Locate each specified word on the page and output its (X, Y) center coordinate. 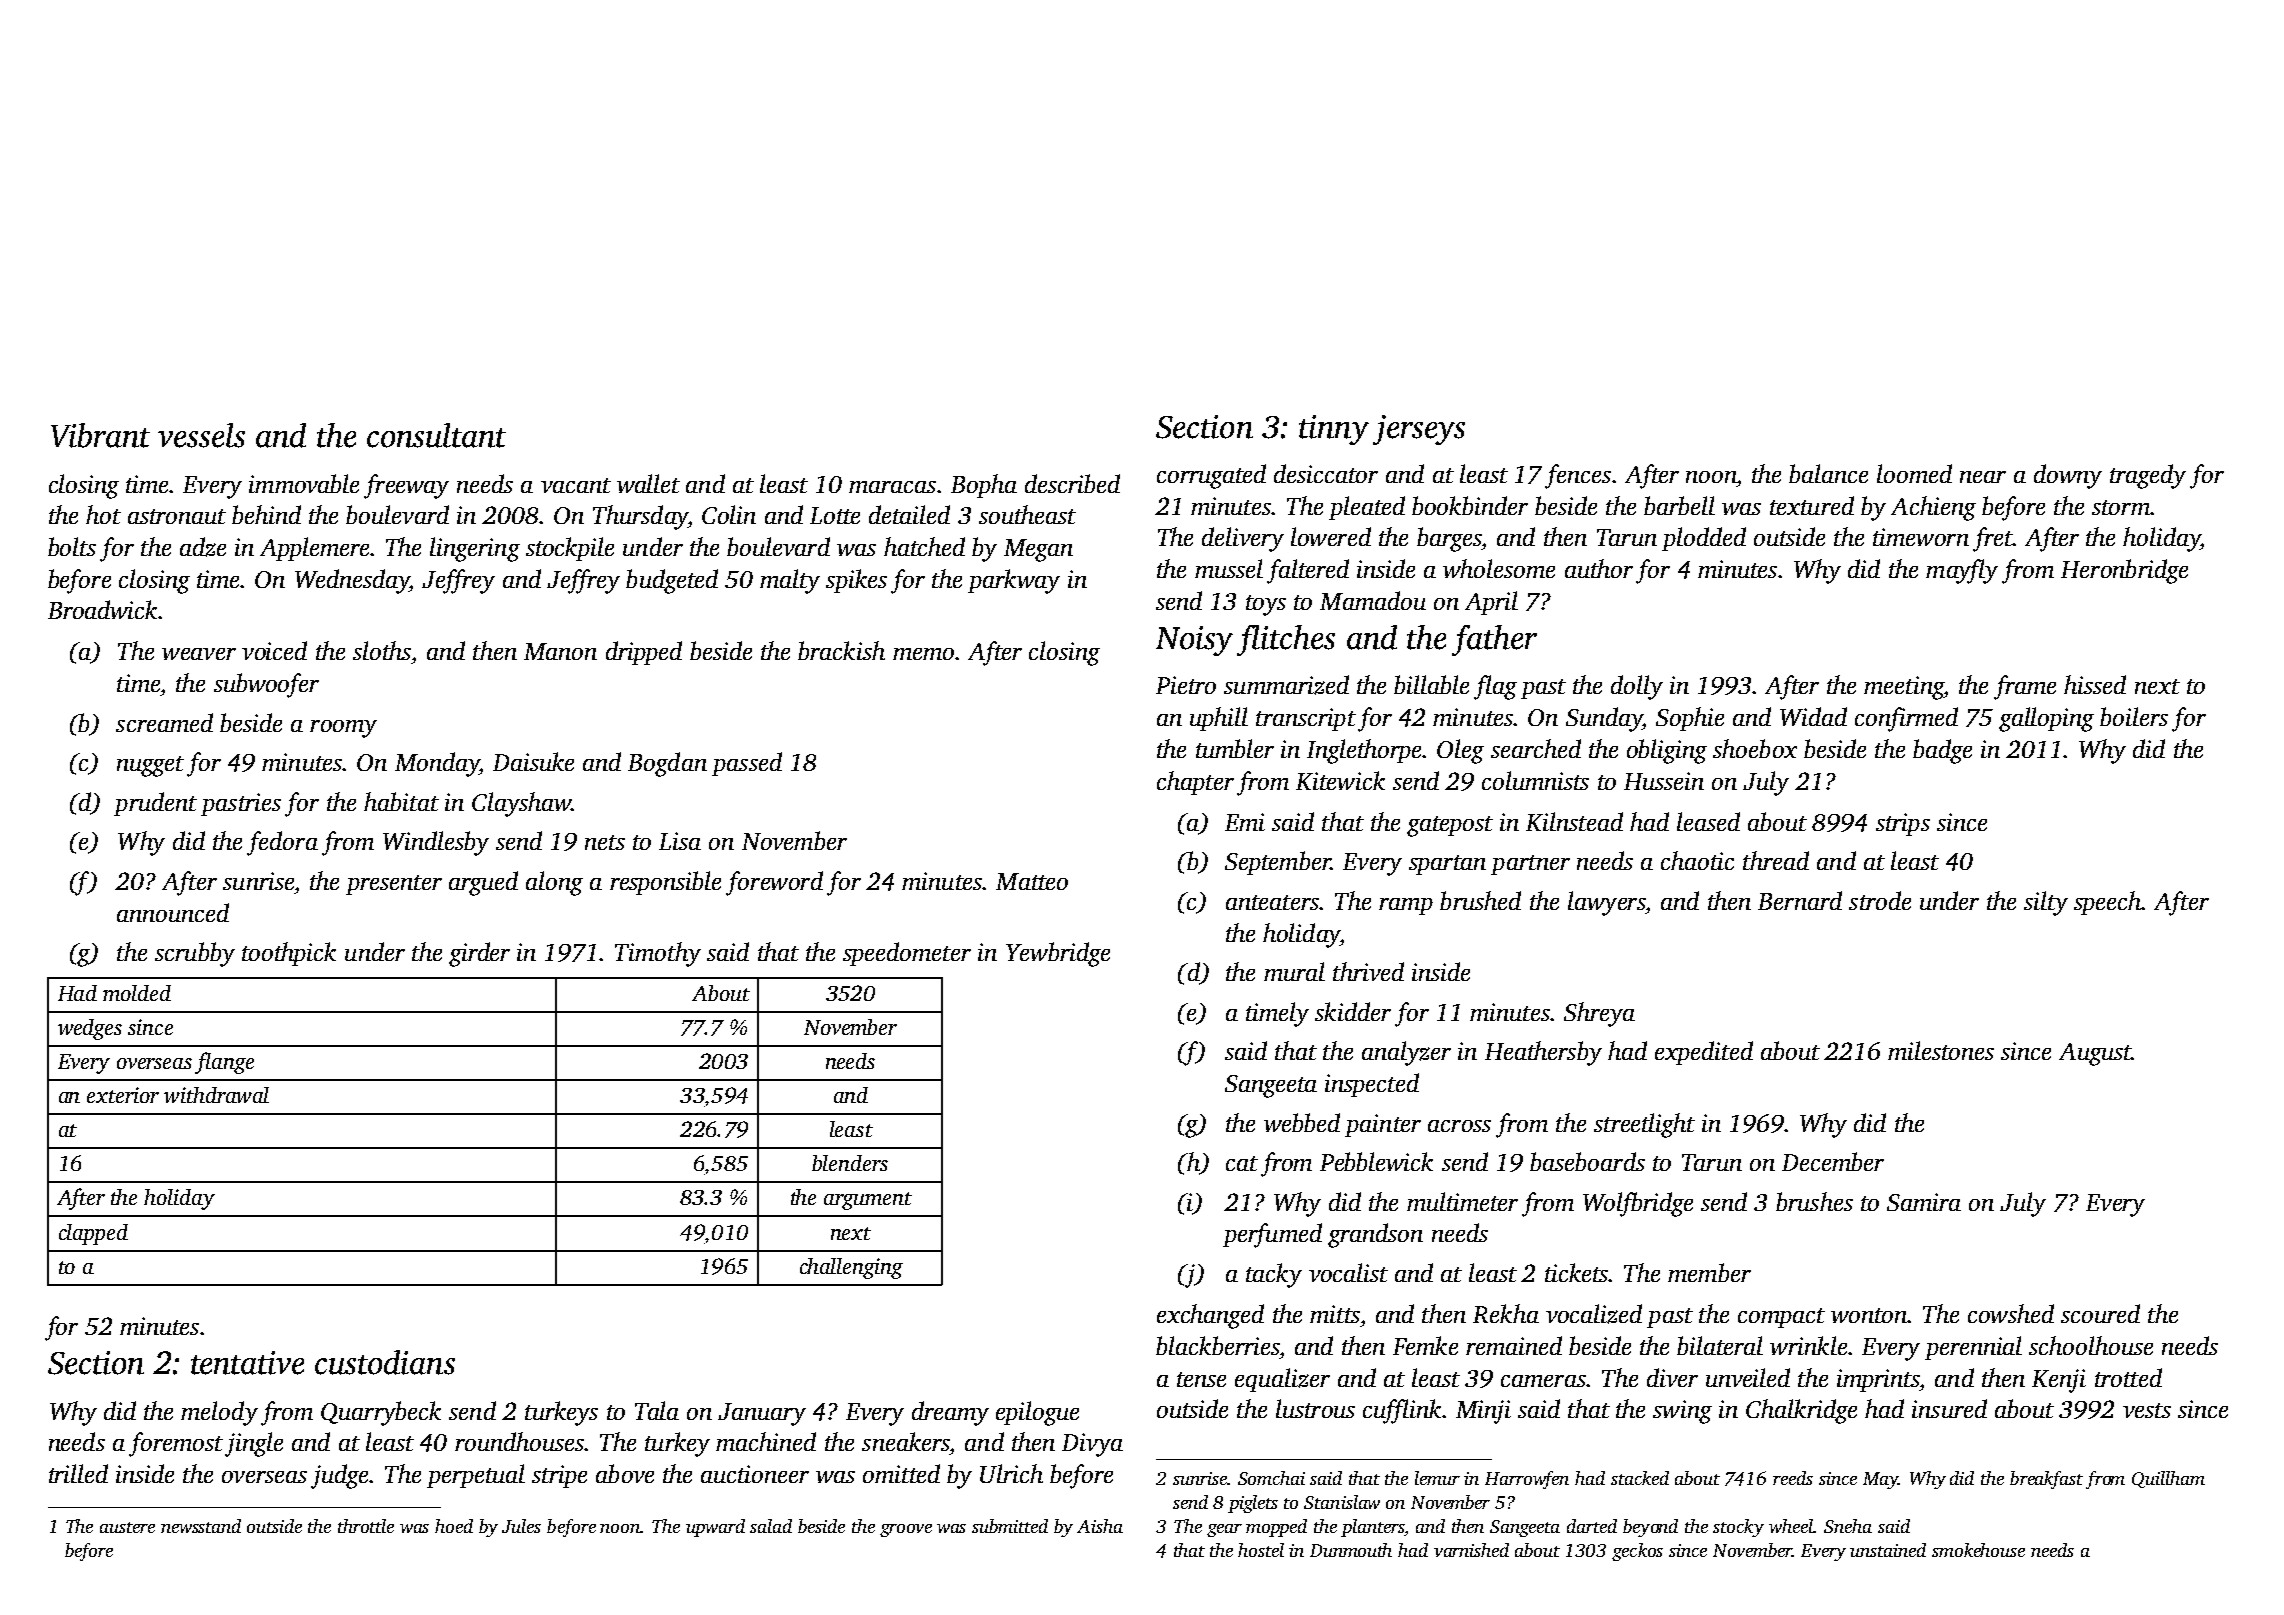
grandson (1375, 1235)
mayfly (1962, 571)
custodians (385, 1362)
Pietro (1186, 685)
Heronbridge (2124, 571)
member (1709, 1272)
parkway (1014, 581)
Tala (657, 1410)
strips (1903, 824)
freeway (406, 486)
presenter (394, 885)
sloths (382, 650)
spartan (1447, 865)
